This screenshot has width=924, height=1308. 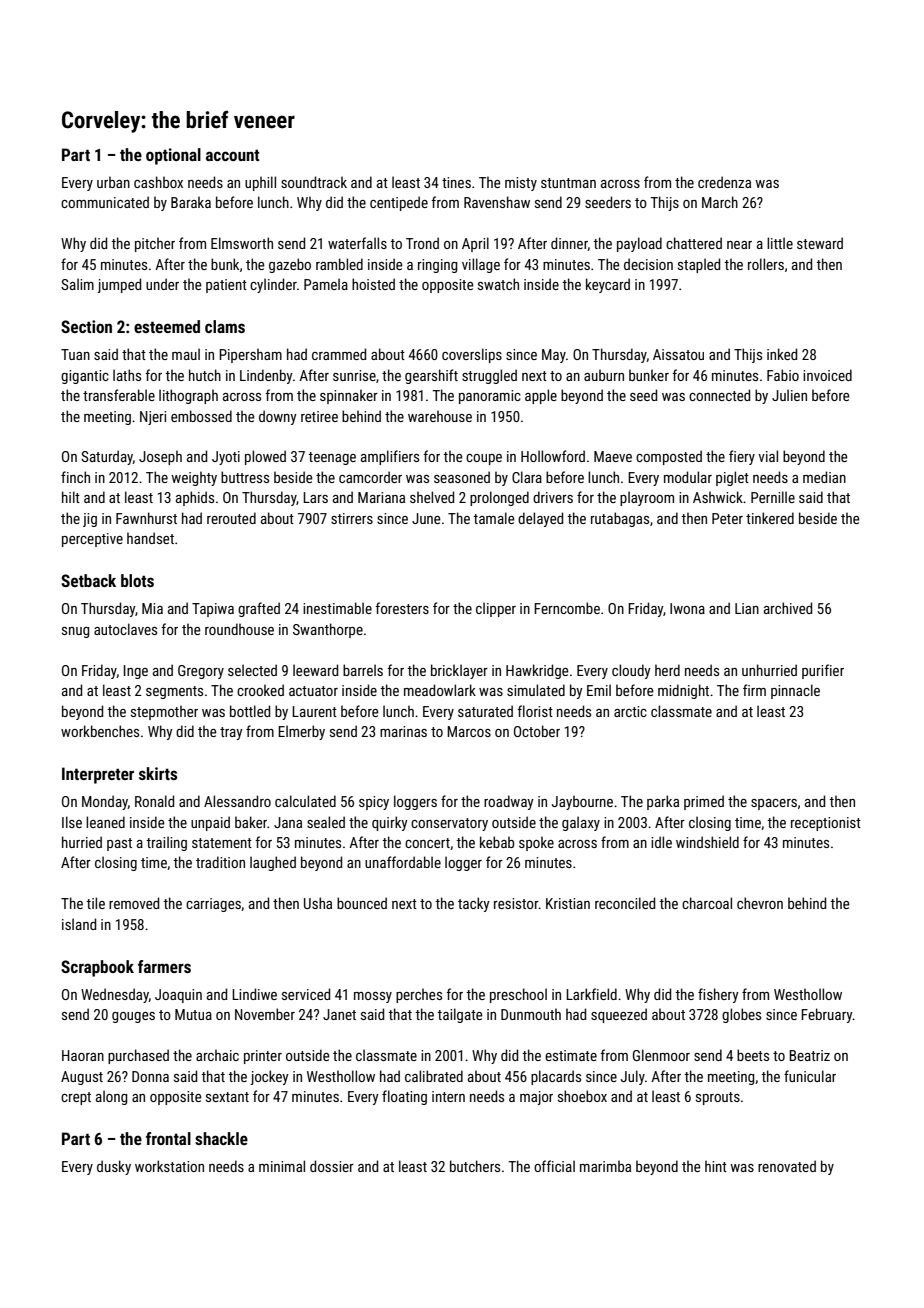 What do you see at coordinates (282, 1166) in the screenshot?
I see `minimal` at bounding box center [282, 1166].
